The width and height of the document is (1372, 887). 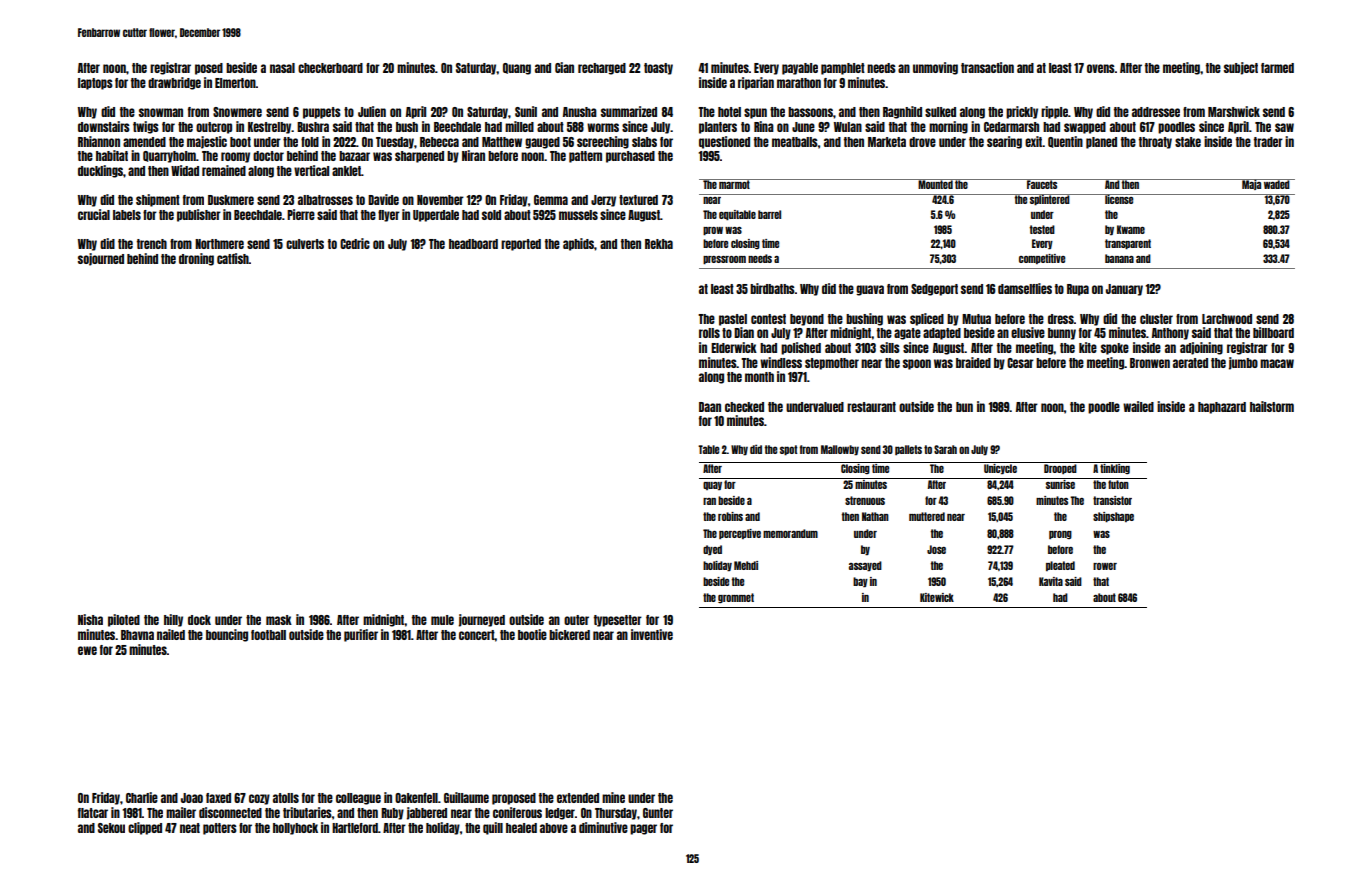 What do you see at coordinates (1051, 581) in the document?
I see `Kavita` at bounding box center [1051, 581].
